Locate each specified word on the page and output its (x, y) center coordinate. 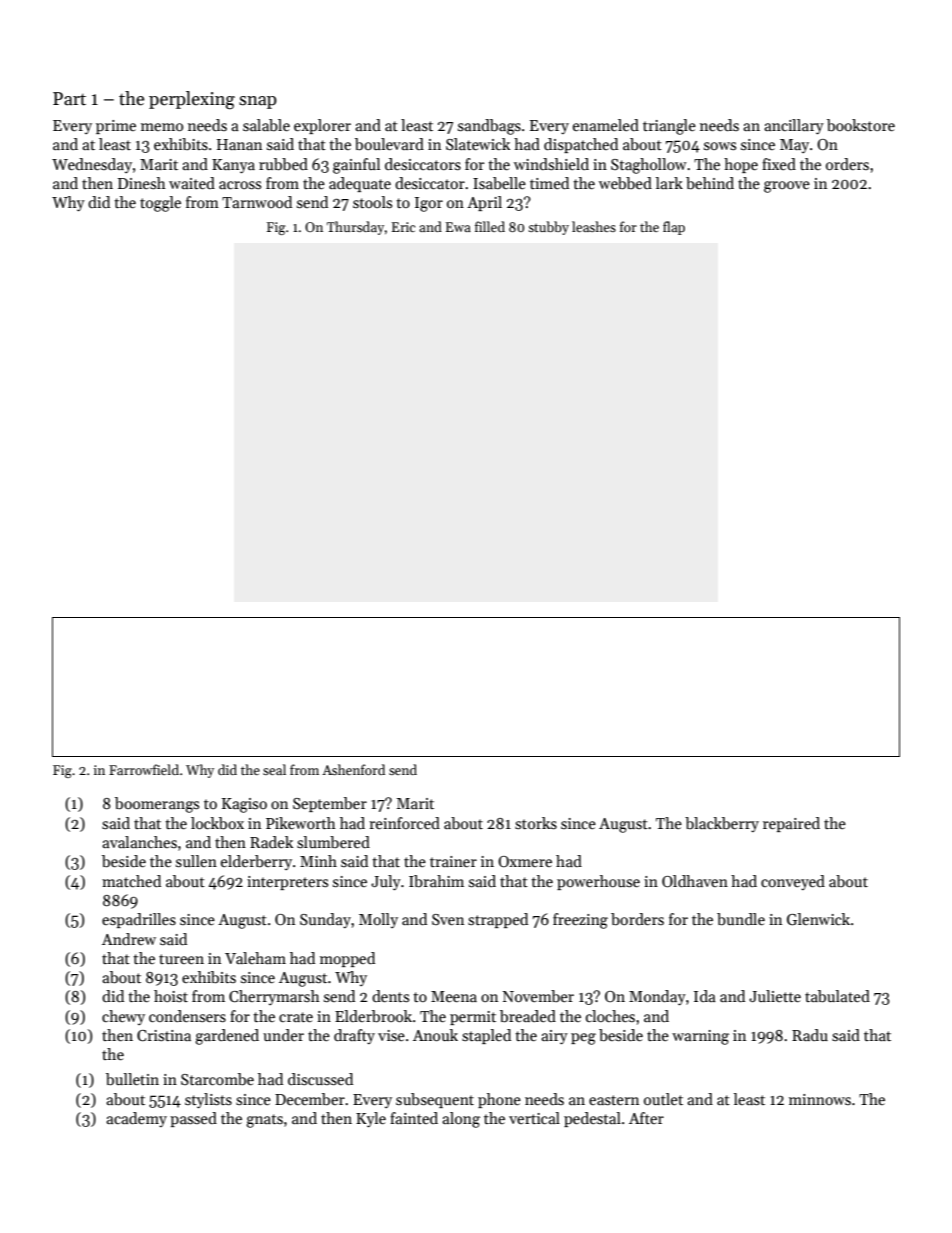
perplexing (192, 100)
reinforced (404, 823)
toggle (160, 204)
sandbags (489, 127)
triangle (669, 127)
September (330, 804)
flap (674, 228)
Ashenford (353, 769)
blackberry (722, 824)
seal (274, 769)
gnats (264, 1121)
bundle (741, 919)
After (646, 1118)
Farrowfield (144, 769)
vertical (534, 1118)
